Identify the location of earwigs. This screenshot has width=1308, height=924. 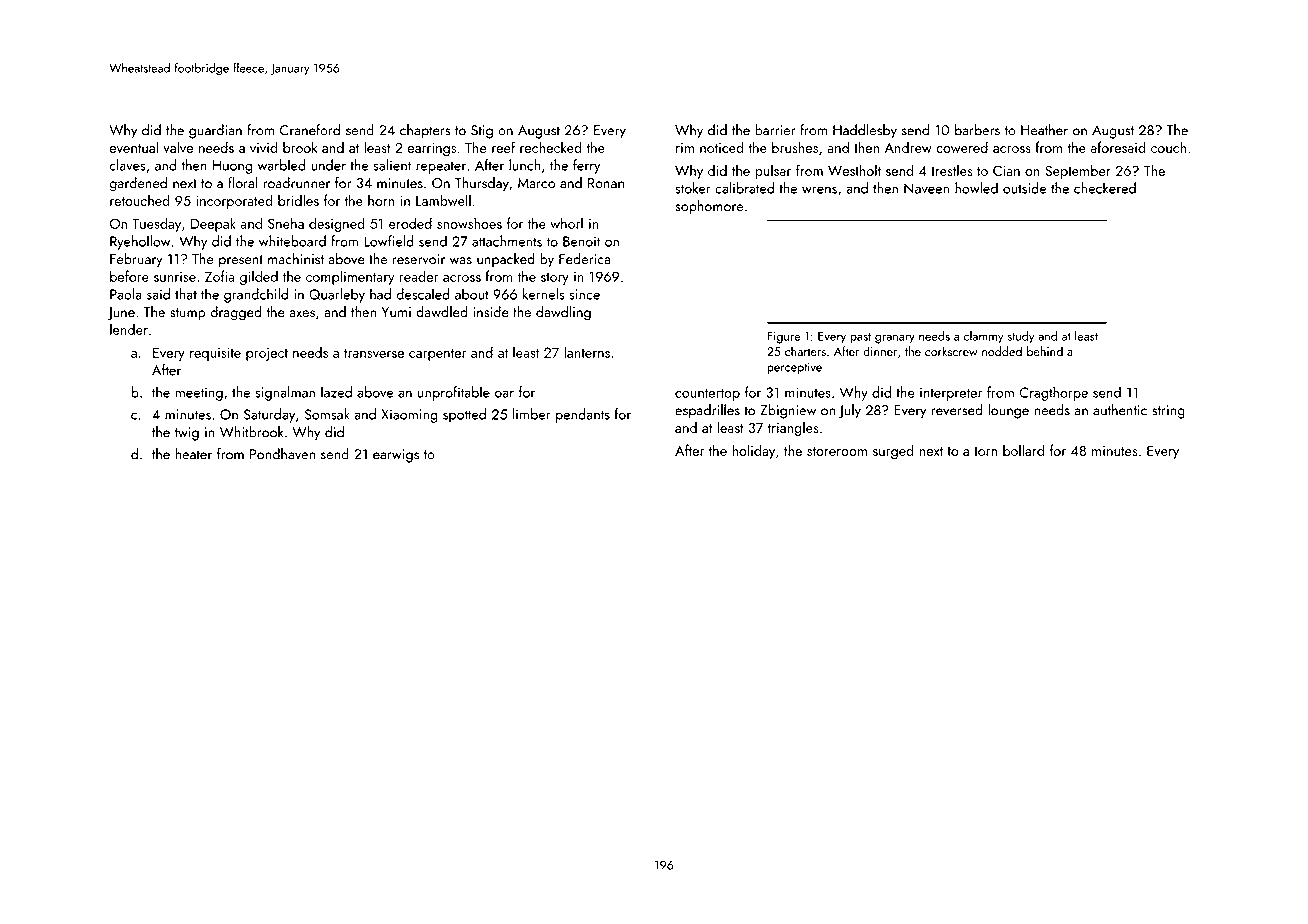
(396, 456).
